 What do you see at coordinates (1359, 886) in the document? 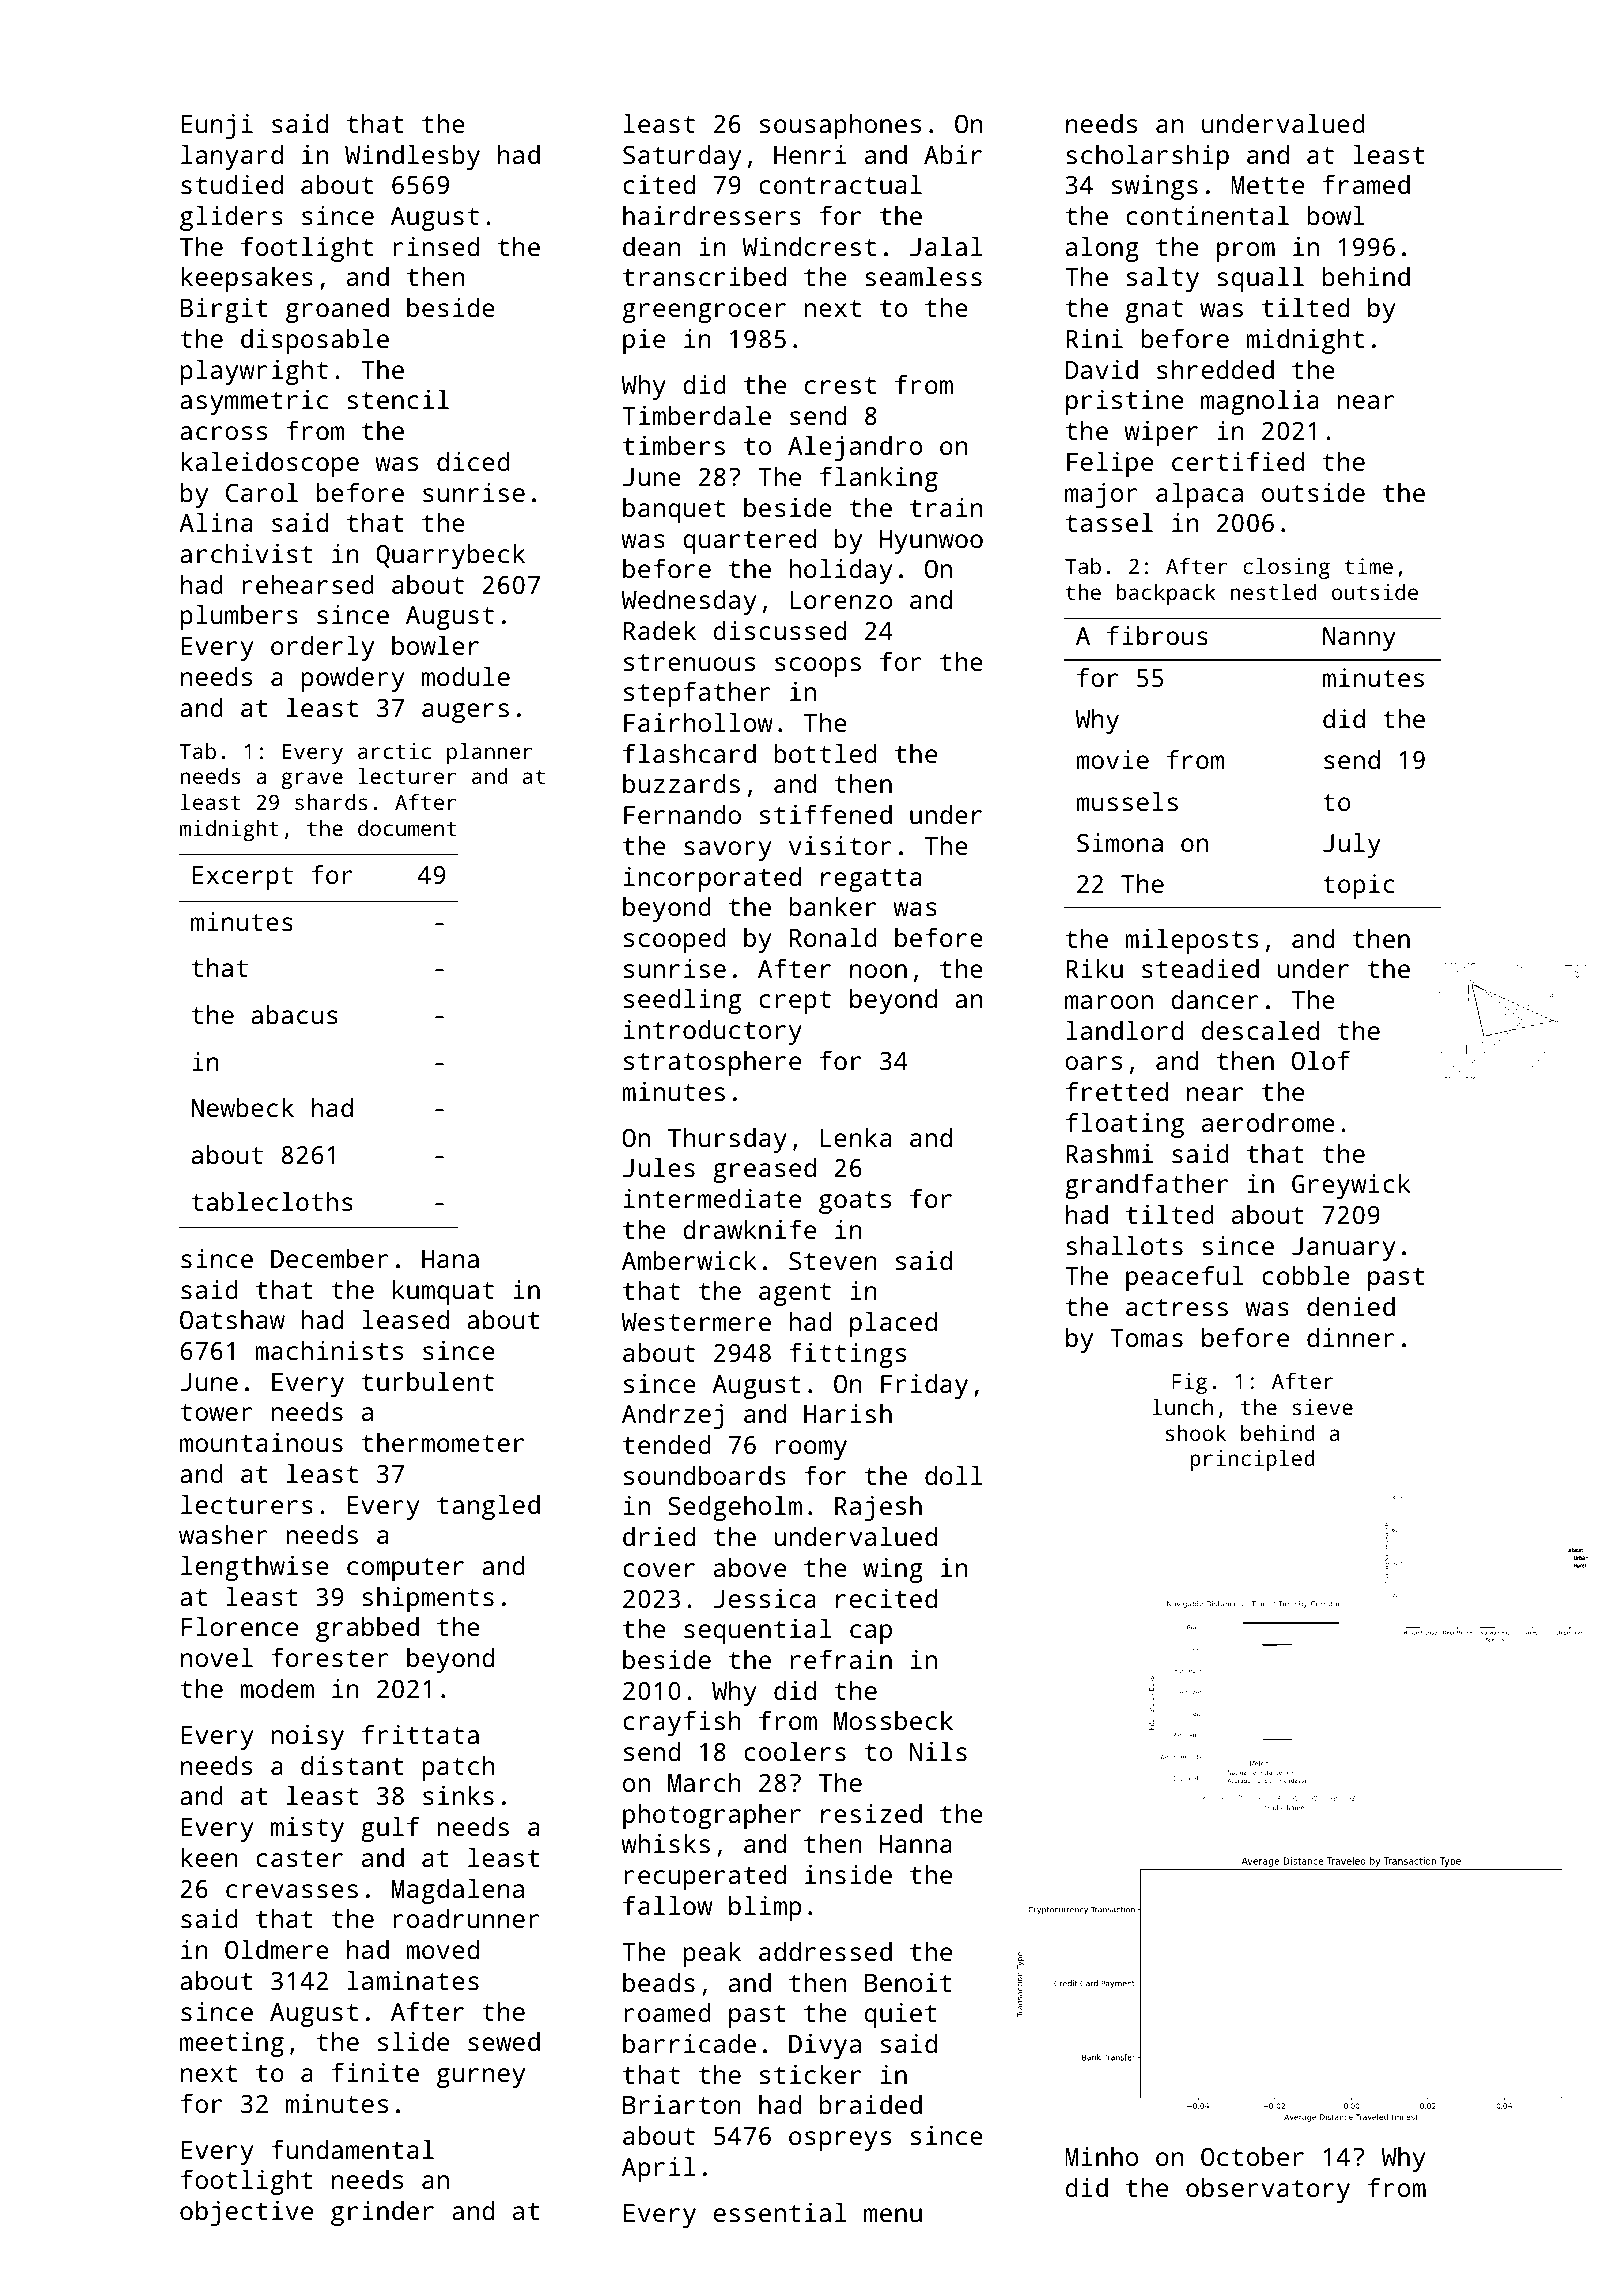
I see `topic` at bounding box center [1359, 886].
